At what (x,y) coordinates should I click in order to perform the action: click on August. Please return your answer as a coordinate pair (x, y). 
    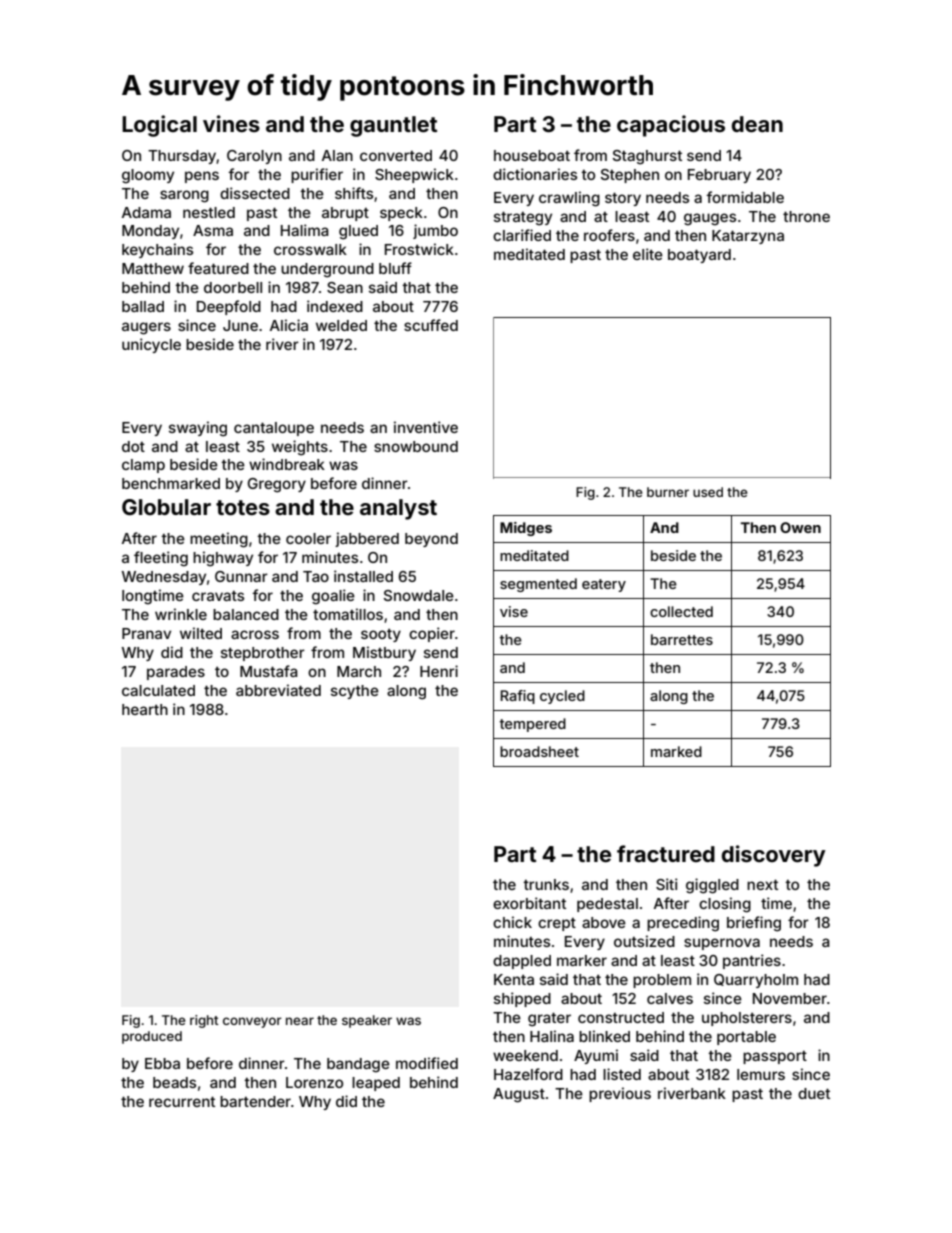
    Looking at the image, I should click on (519, 1095).
